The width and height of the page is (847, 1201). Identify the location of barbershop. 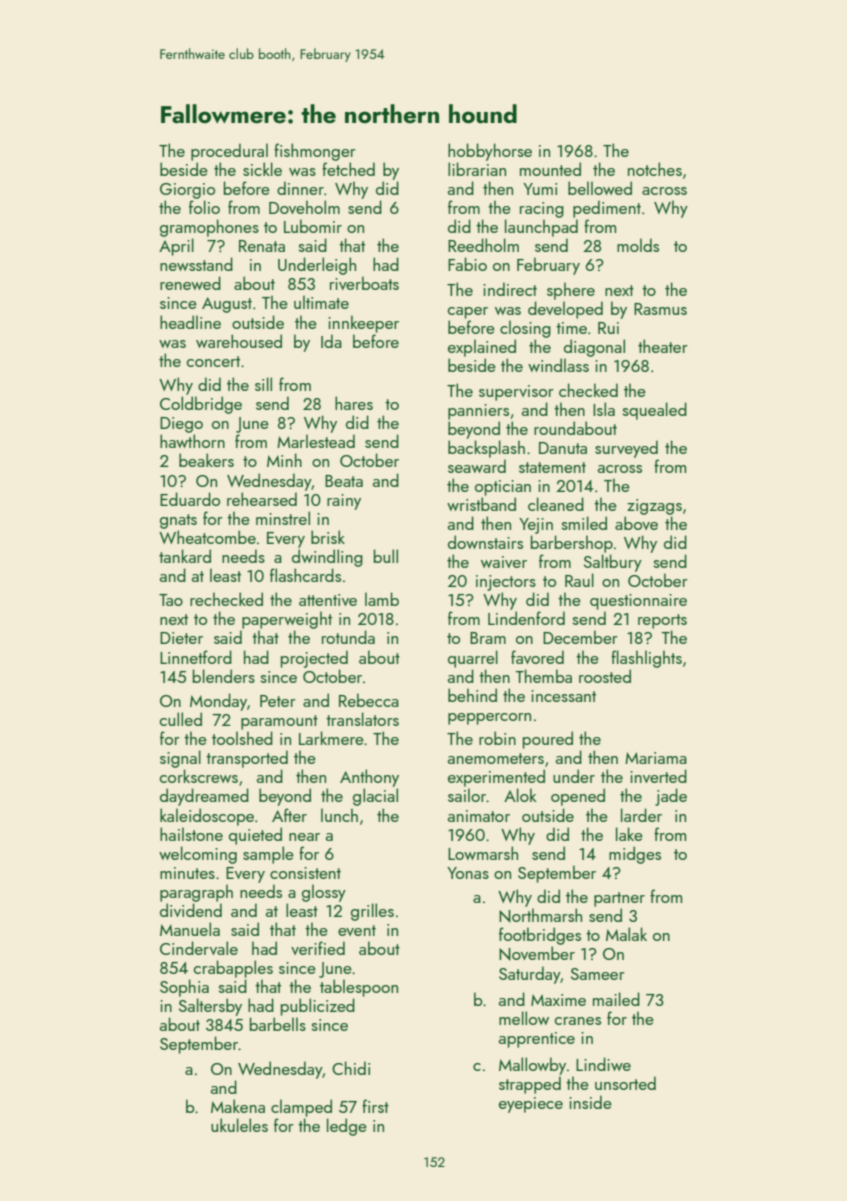
(572, 544).
